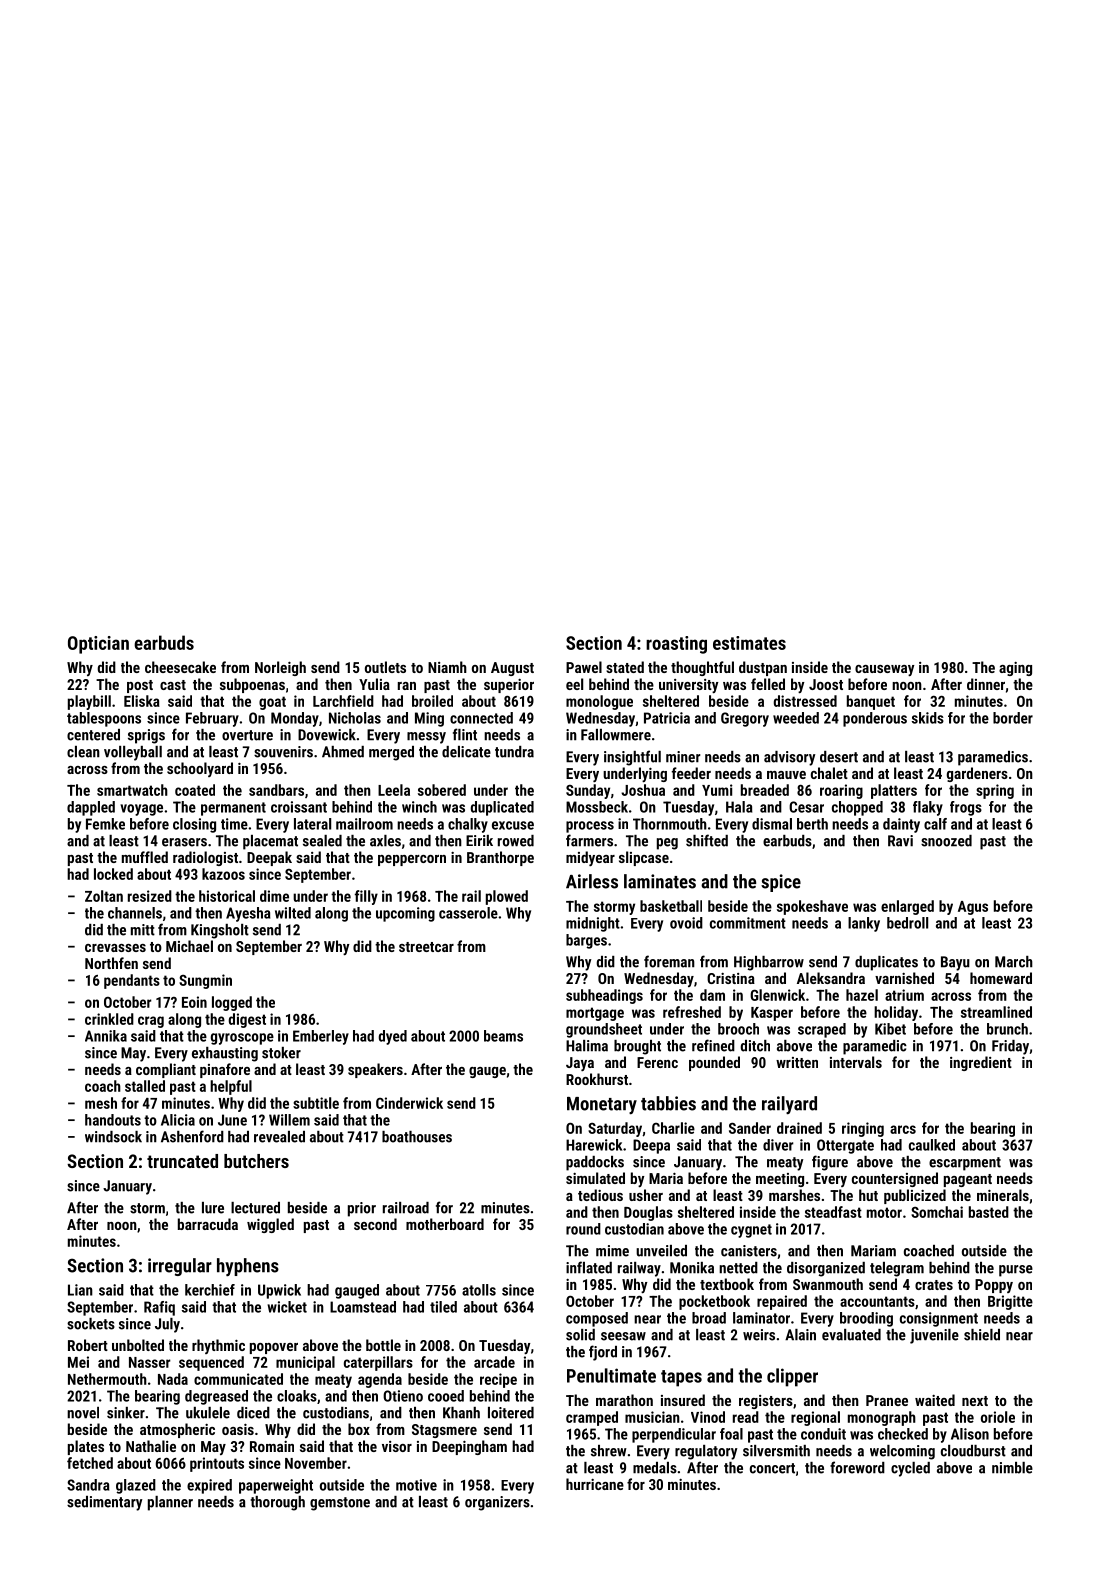 Image resolution: width=1100 pixels, height=1593 pixels. What do you see at coordinates (227, 896) in the image?
I see `historical` at bounding box center [227, 896].
